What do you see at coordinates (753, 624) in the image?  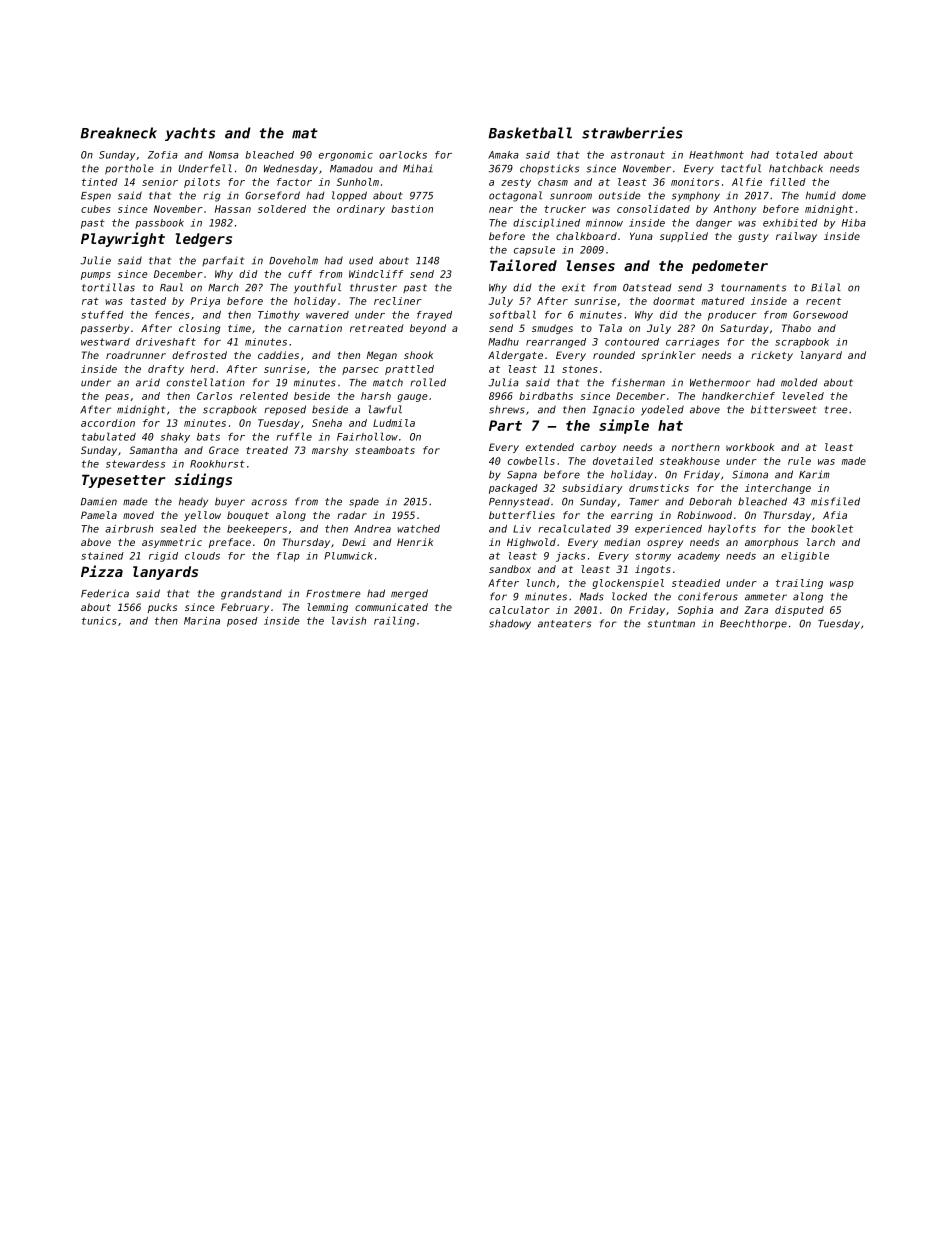 I see `Beechthorpe` at bounding box center [753, 624].
